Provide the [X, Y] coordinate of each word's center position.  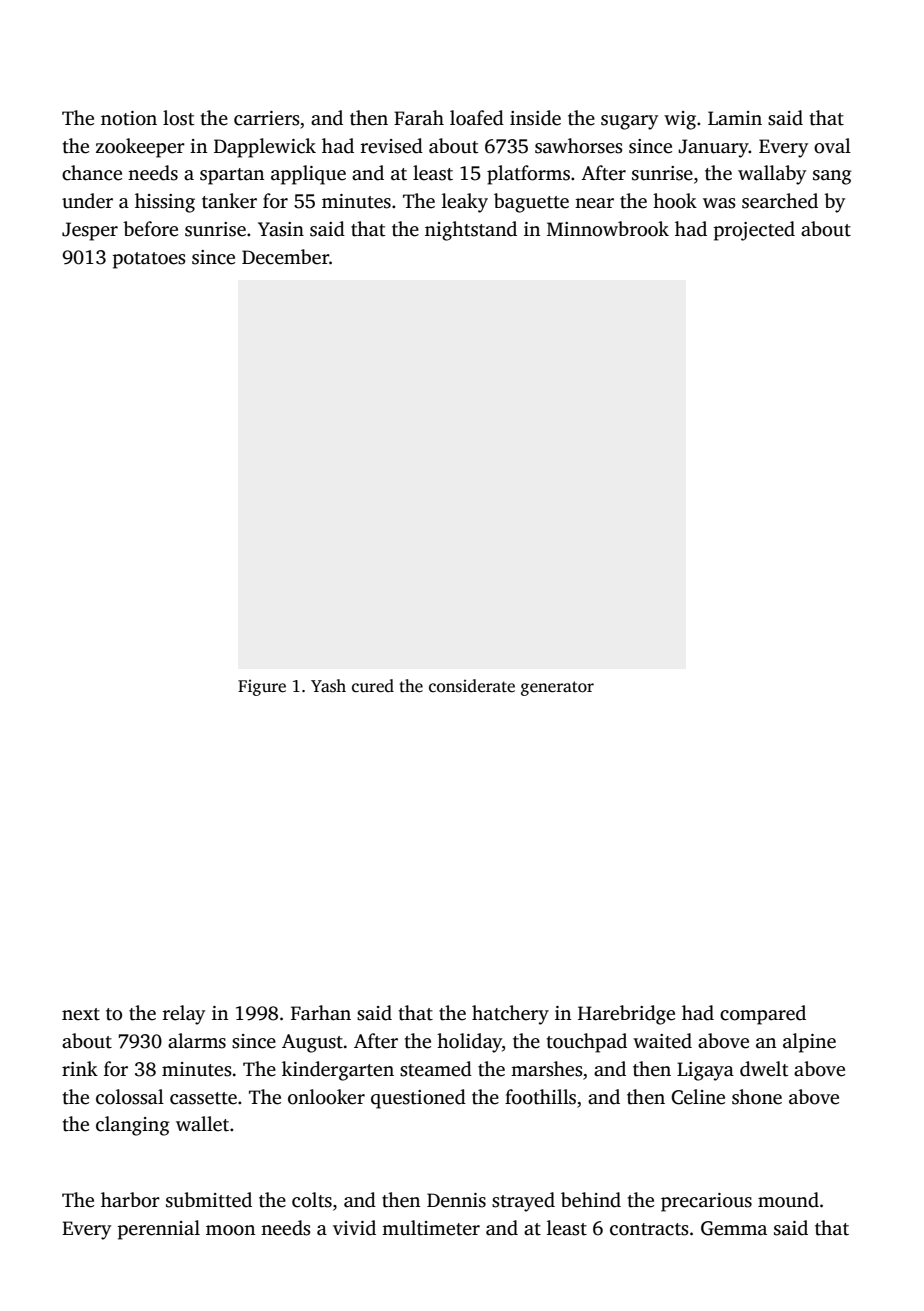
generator [557, 688]
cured [373, 686]
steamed [436, 1069]
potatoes [149, 260]
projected [754, 231]
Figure [262, 688]
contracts [649, 1229]
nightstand [471, 231]
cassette [203, 1098]
